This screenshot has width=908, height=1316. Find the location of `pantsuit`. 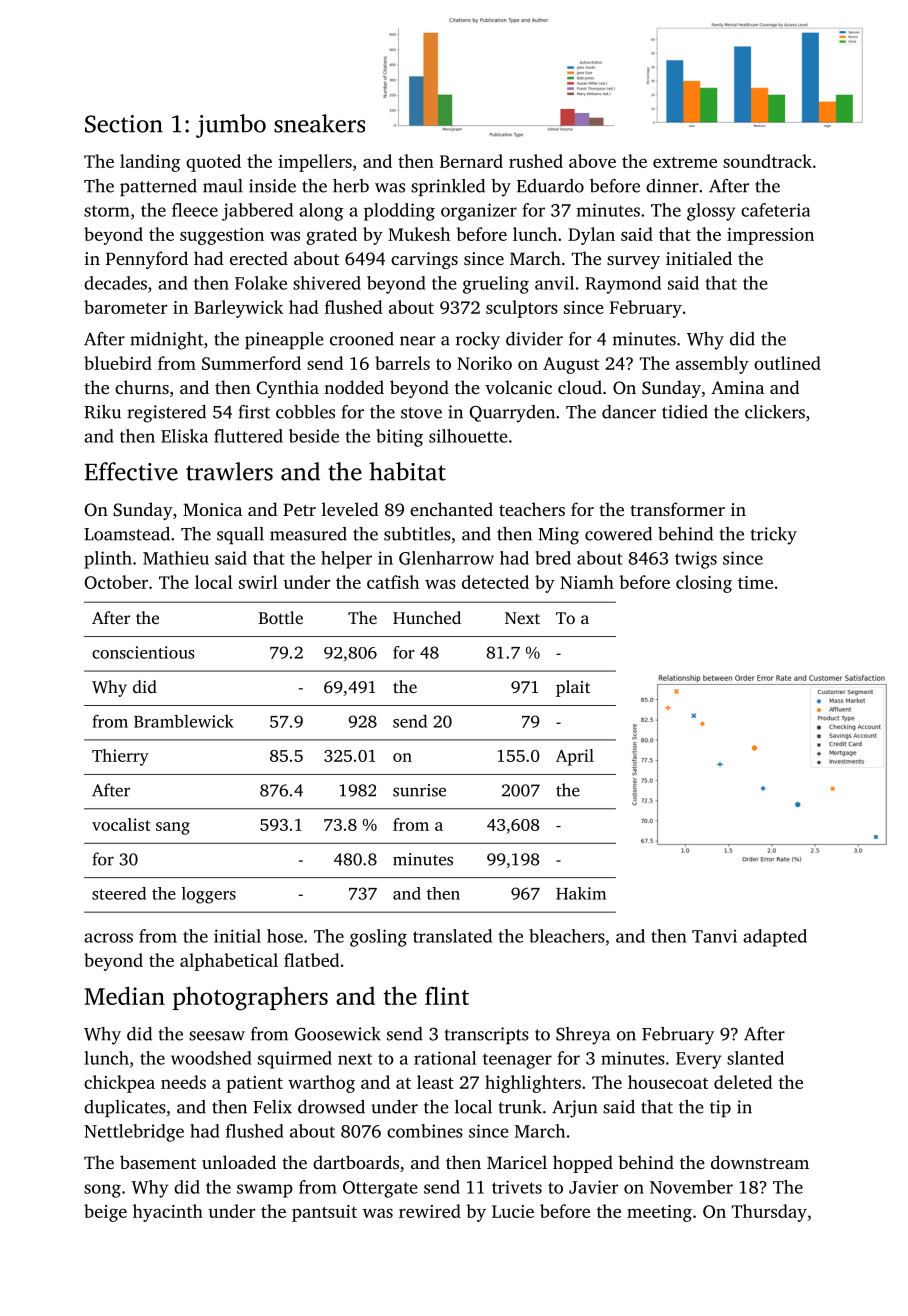

pantsuit is located at coordinates (324, 1213).
